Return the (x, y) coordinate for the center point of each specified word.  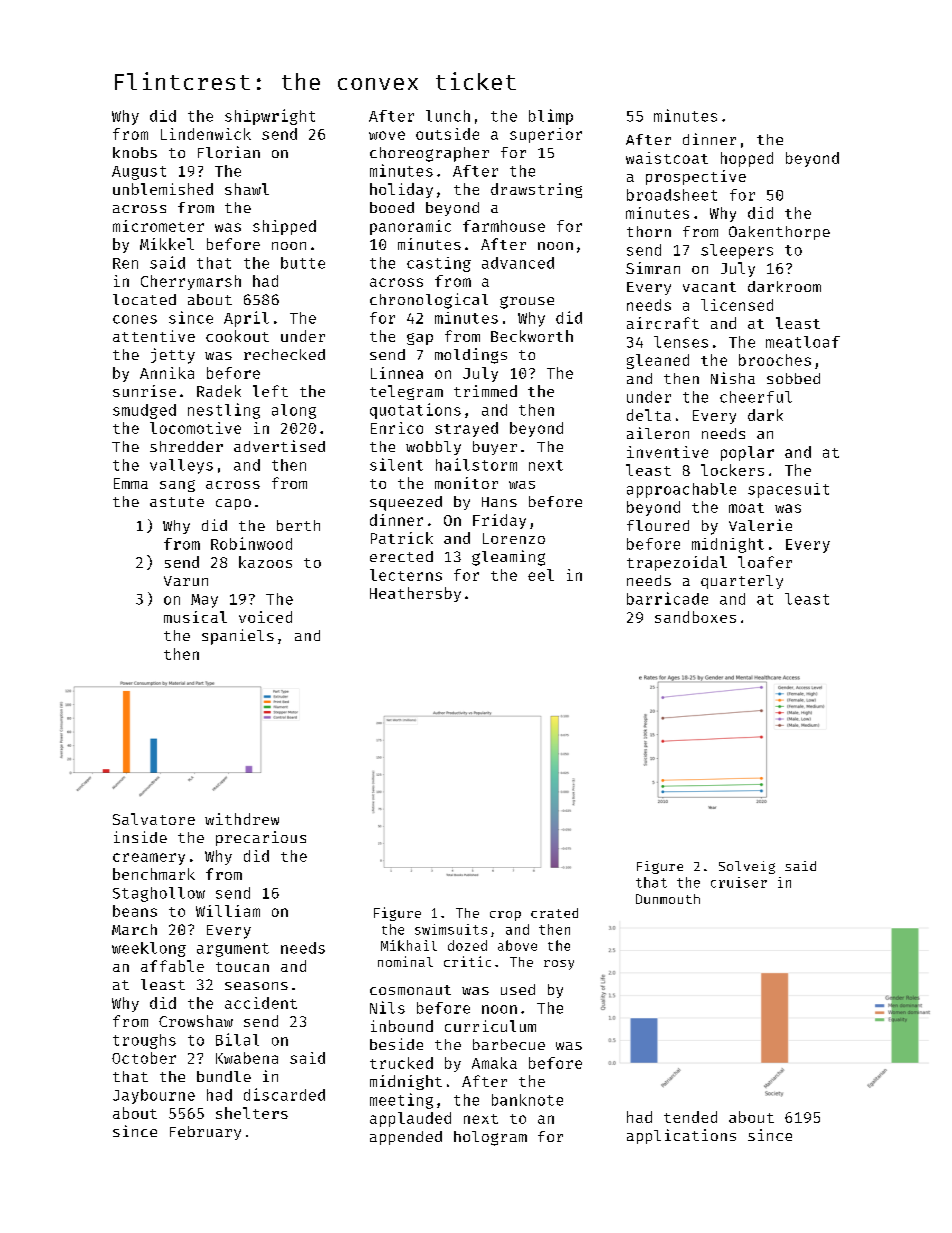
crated (554, 913)
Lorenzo (514, 538)
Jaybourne (154, 1096)
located (144, 299)
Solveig (747, 867)
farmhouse (504, 226)
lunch (448, 116)
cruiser (739, 882)
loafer (765, 562)
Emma (131, 483)
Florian (229, 152)
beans (135, 911)
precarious (261, 838)
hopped (747, 159)
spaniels (238, 637)
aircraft (663, 323)
